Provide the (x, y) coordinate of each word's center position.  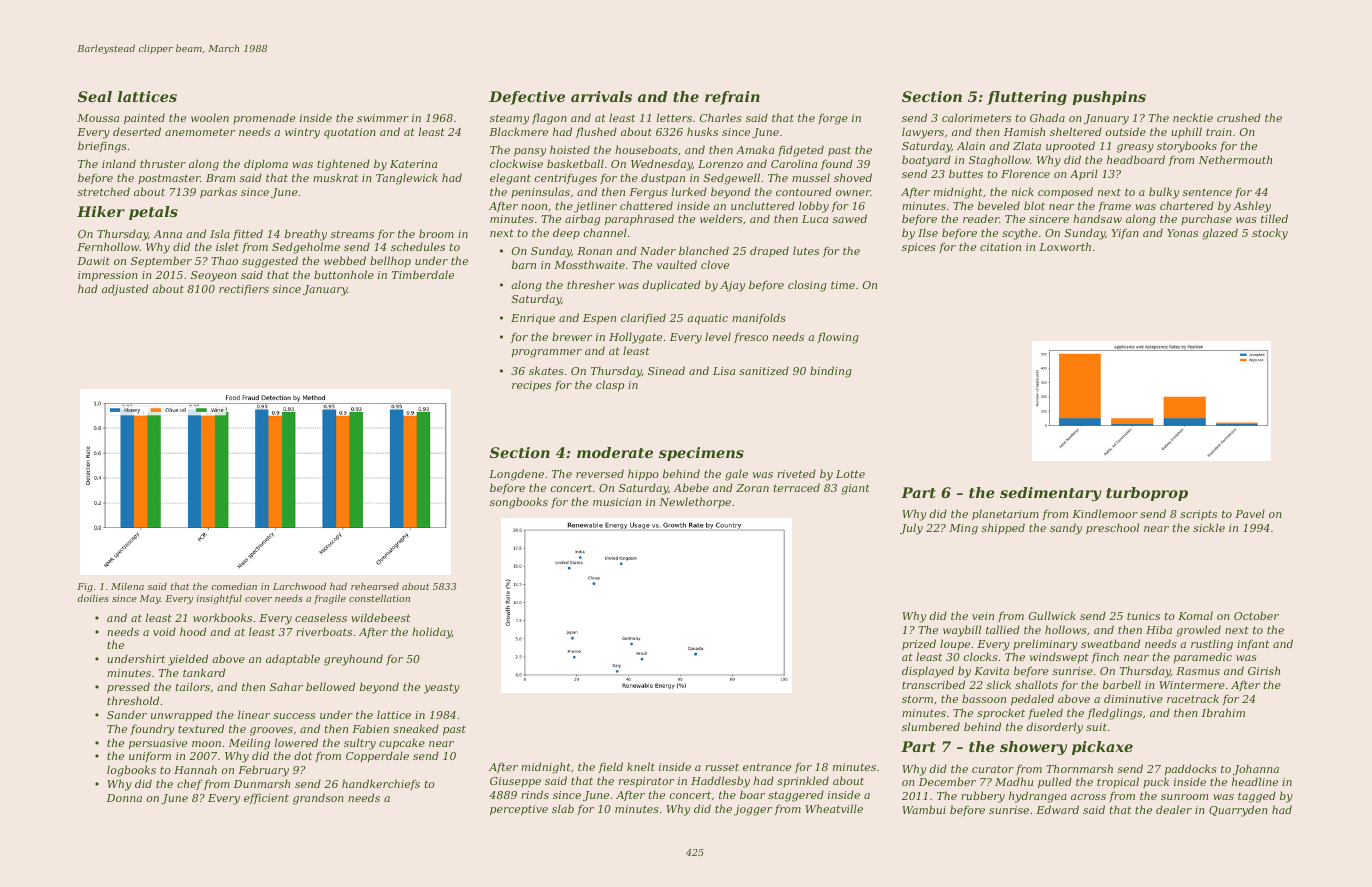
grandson (318, 799)
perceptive (519, 810)
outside (1126, 131)
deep (566, 233)
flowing (838, 338)
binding (831, 372)
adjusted (125, 290)
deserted (137, 131)
